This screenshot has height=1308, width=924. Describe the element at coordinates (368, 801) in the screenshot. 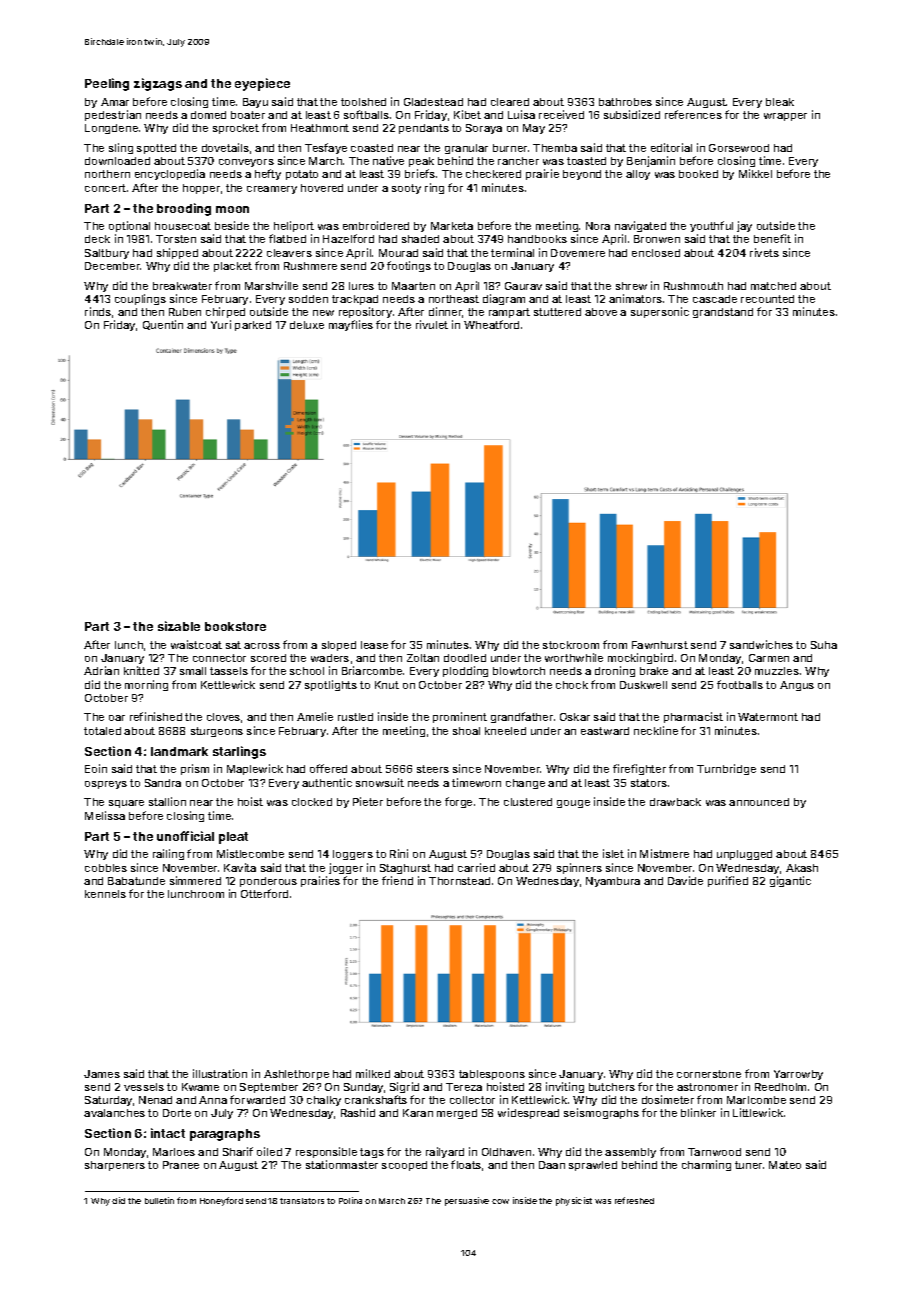

I see `Pieter` at that location.
